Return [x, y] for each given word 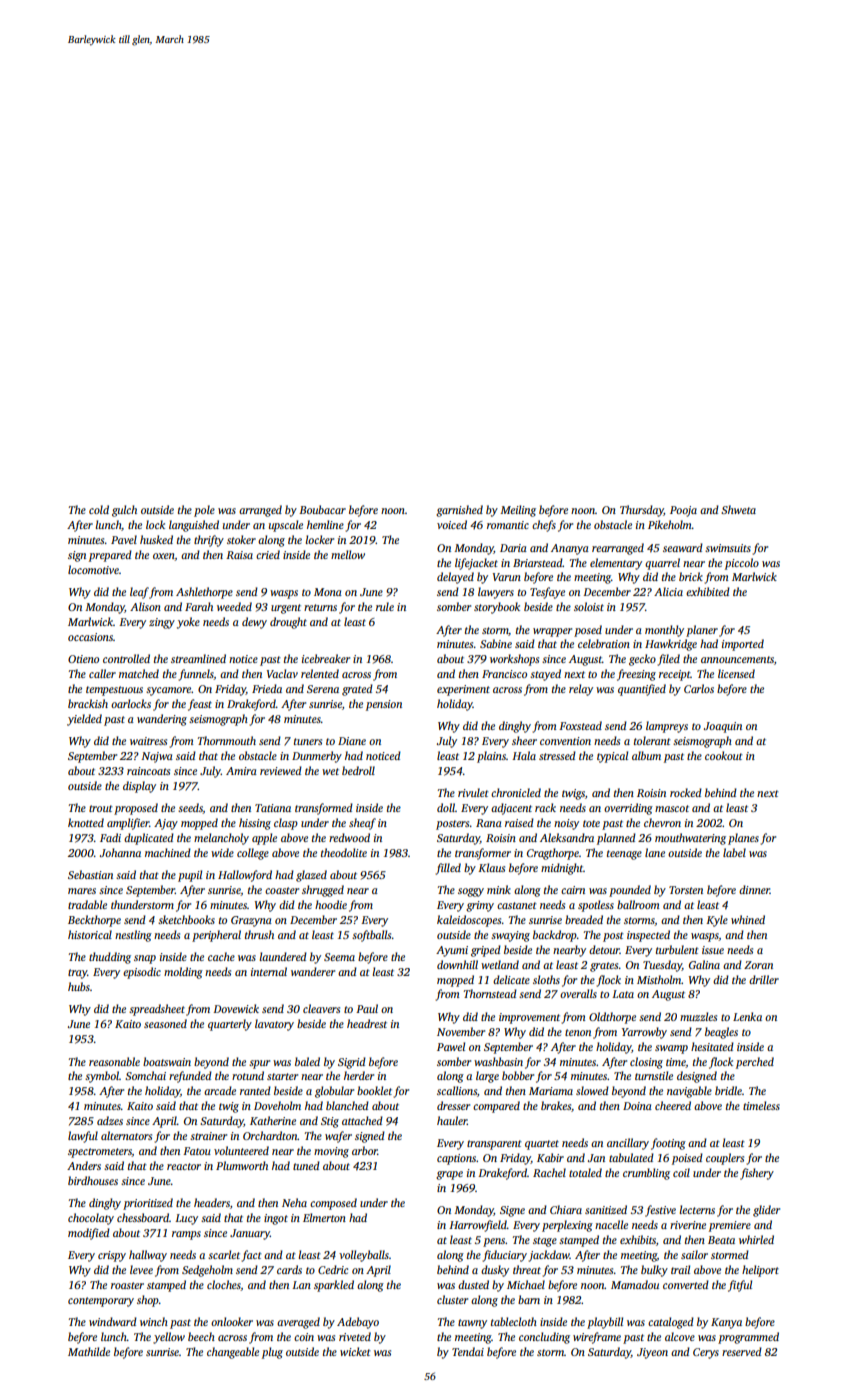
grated [357, 690]
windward [113, 1321]
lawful [83, 1137]
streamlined [198, 658]
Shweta [738, 509]
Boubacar [322, 509]
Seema [339, 957]
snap [145, 959]
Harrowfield [478, 1226]
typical [612, 757]
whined [748, 919]
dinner [754, 889]
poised [687, 1159]
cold [99, 509]
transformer [483, 854]
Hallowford [245, 876]
